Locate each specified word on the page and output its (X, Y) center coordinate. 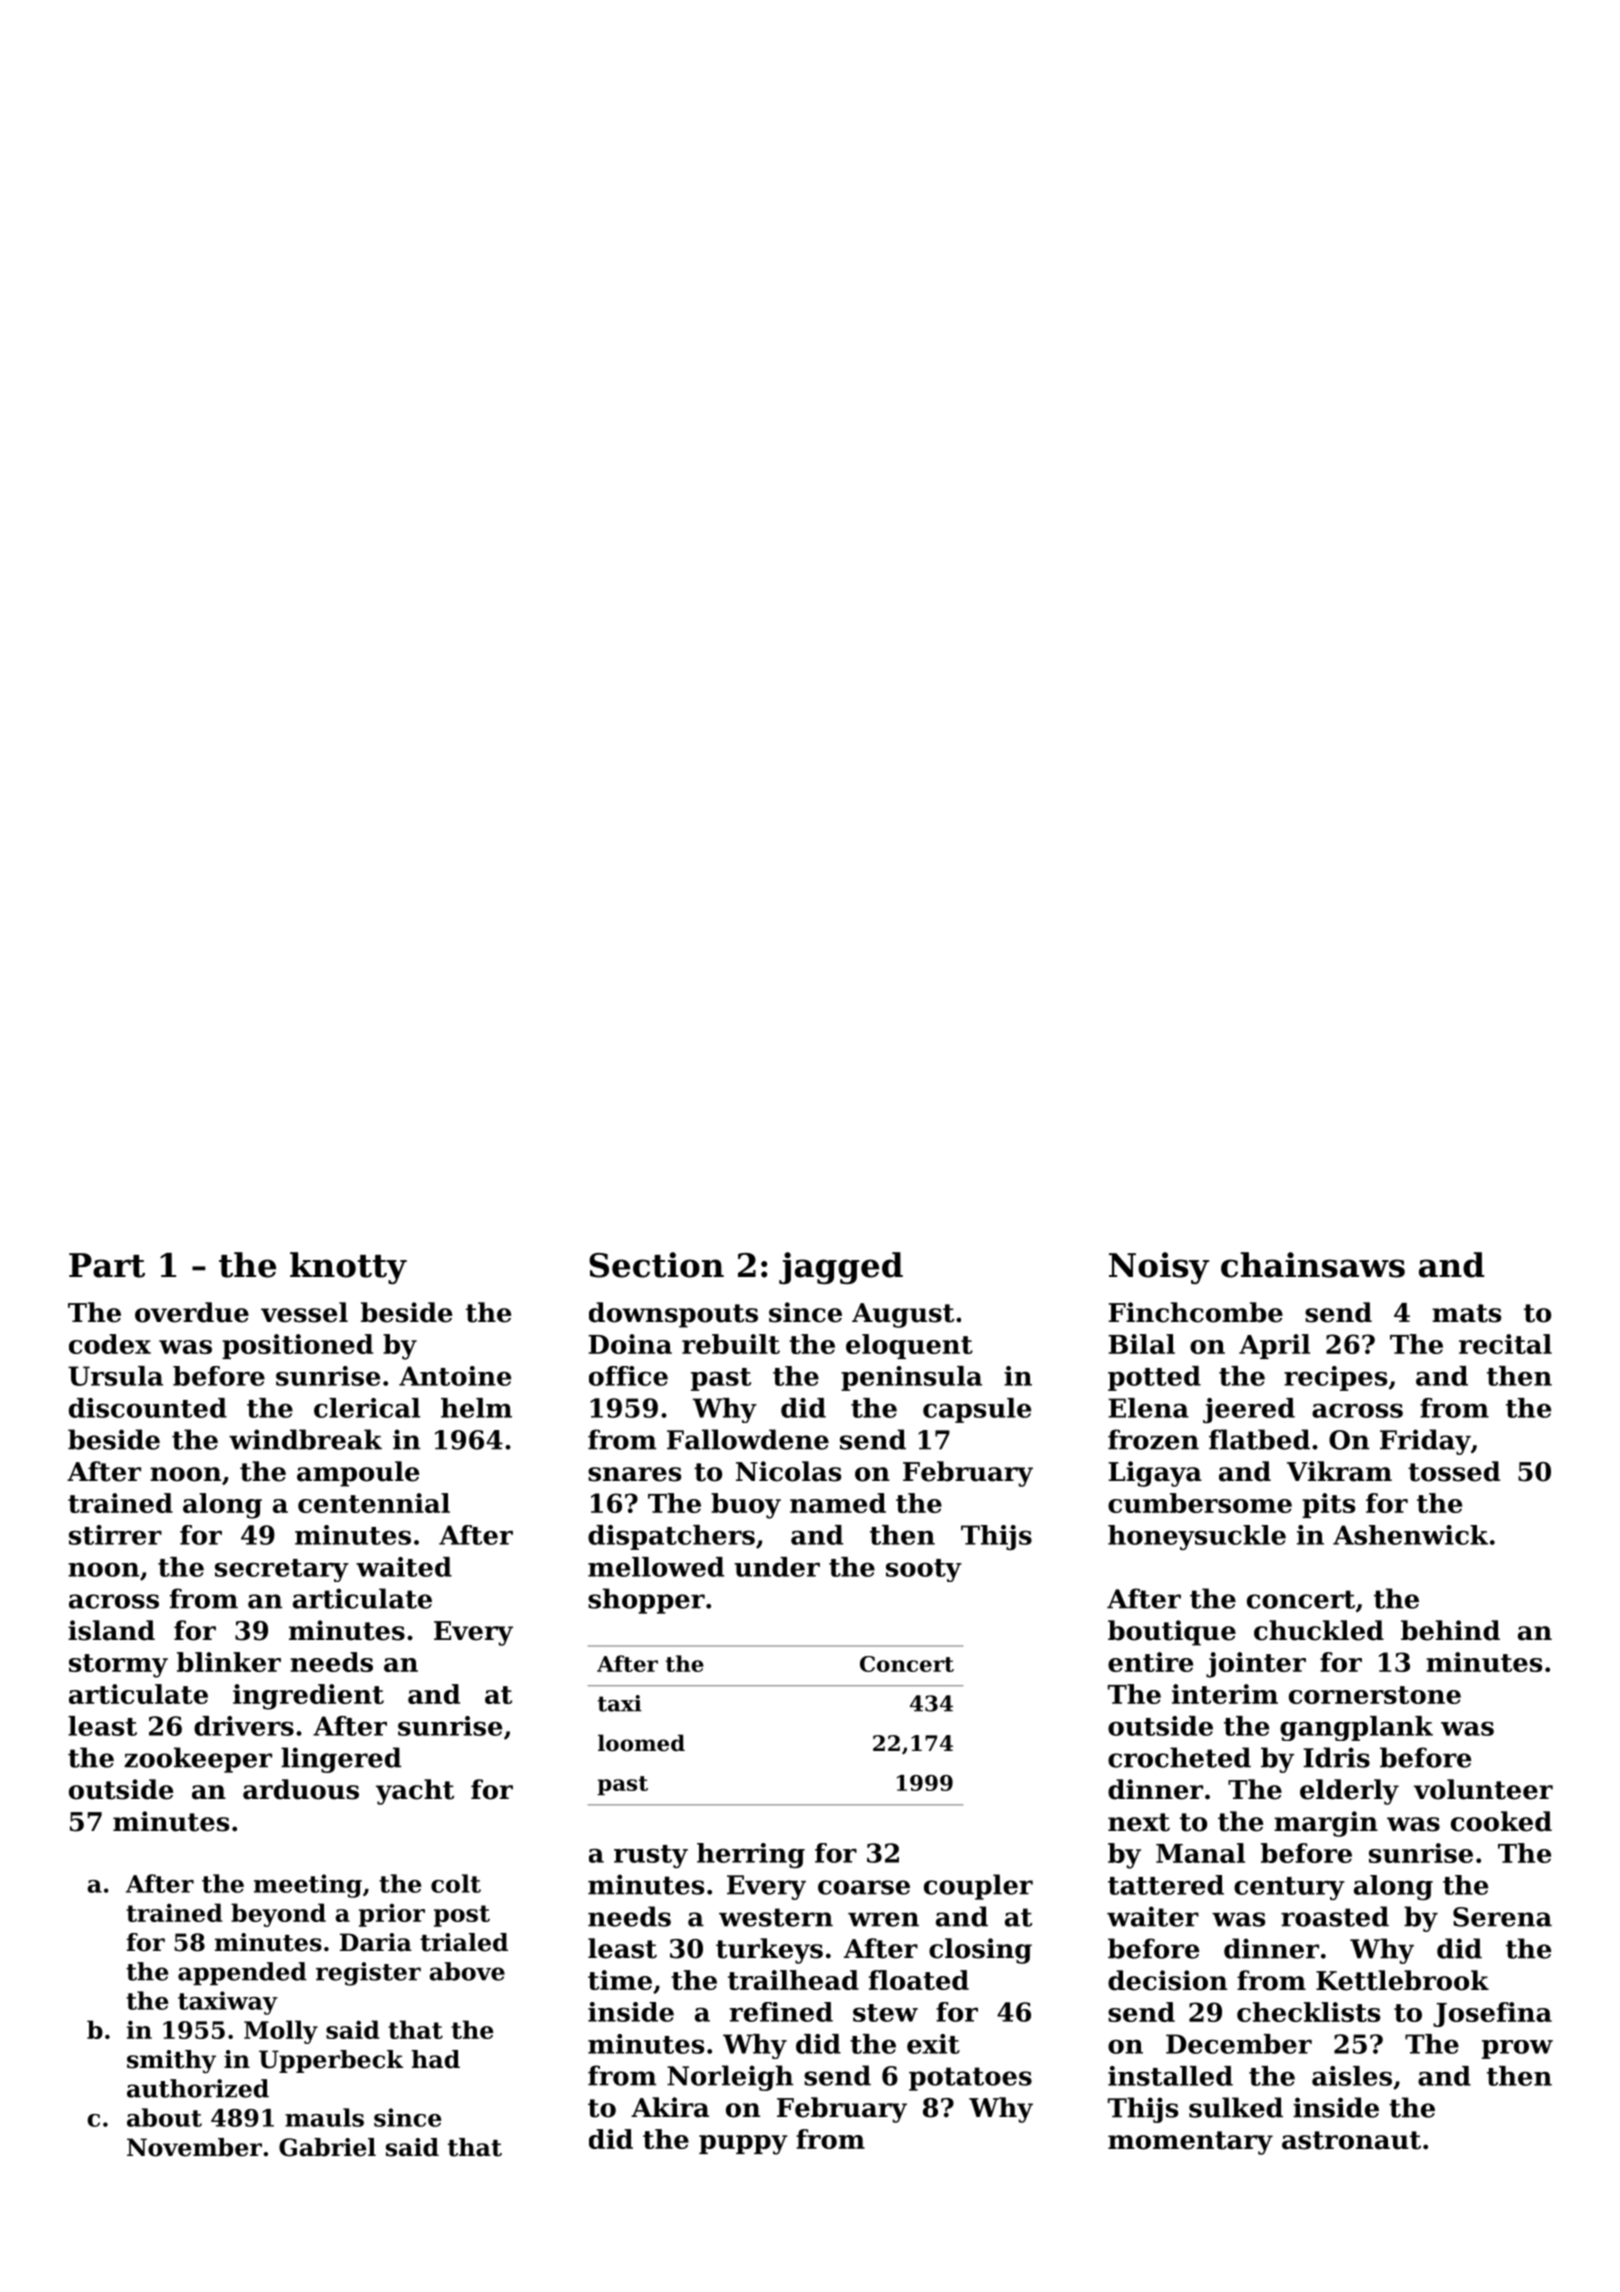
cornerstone (1375, 1695)
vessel (304, 1312)
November (194, 2147)
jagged (841, 1268)
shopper (646, 1601)
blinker (229, 1662)
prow (1517, 2049)
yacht (415, 1792)
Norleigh (730, 2078)
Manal (1200, 1853)
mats (1466, 1313)
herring (751, 1855)
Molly (281, 2032)
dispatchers (671, 1537)
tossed (1454, 1471)
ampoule (358, 1474)
